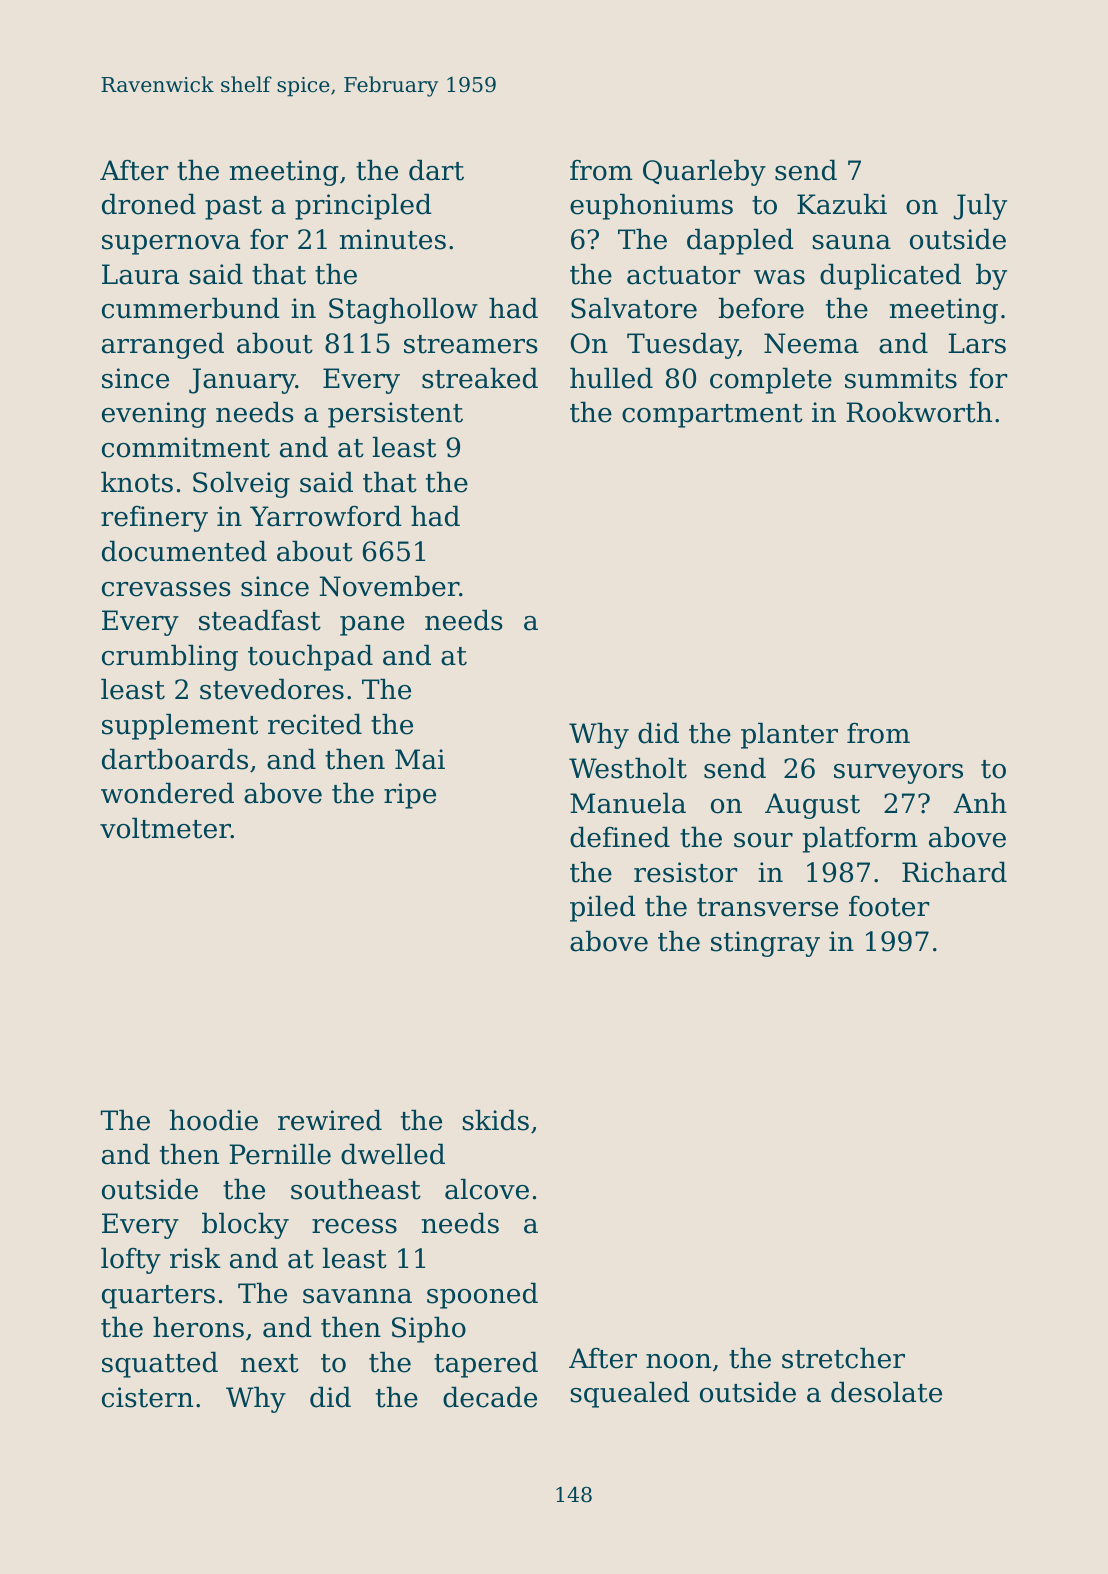 The height and width of the page is (1574, 1108). Describe the element at coordinates (410, 796) in the page. I see `ripe` at that location.
